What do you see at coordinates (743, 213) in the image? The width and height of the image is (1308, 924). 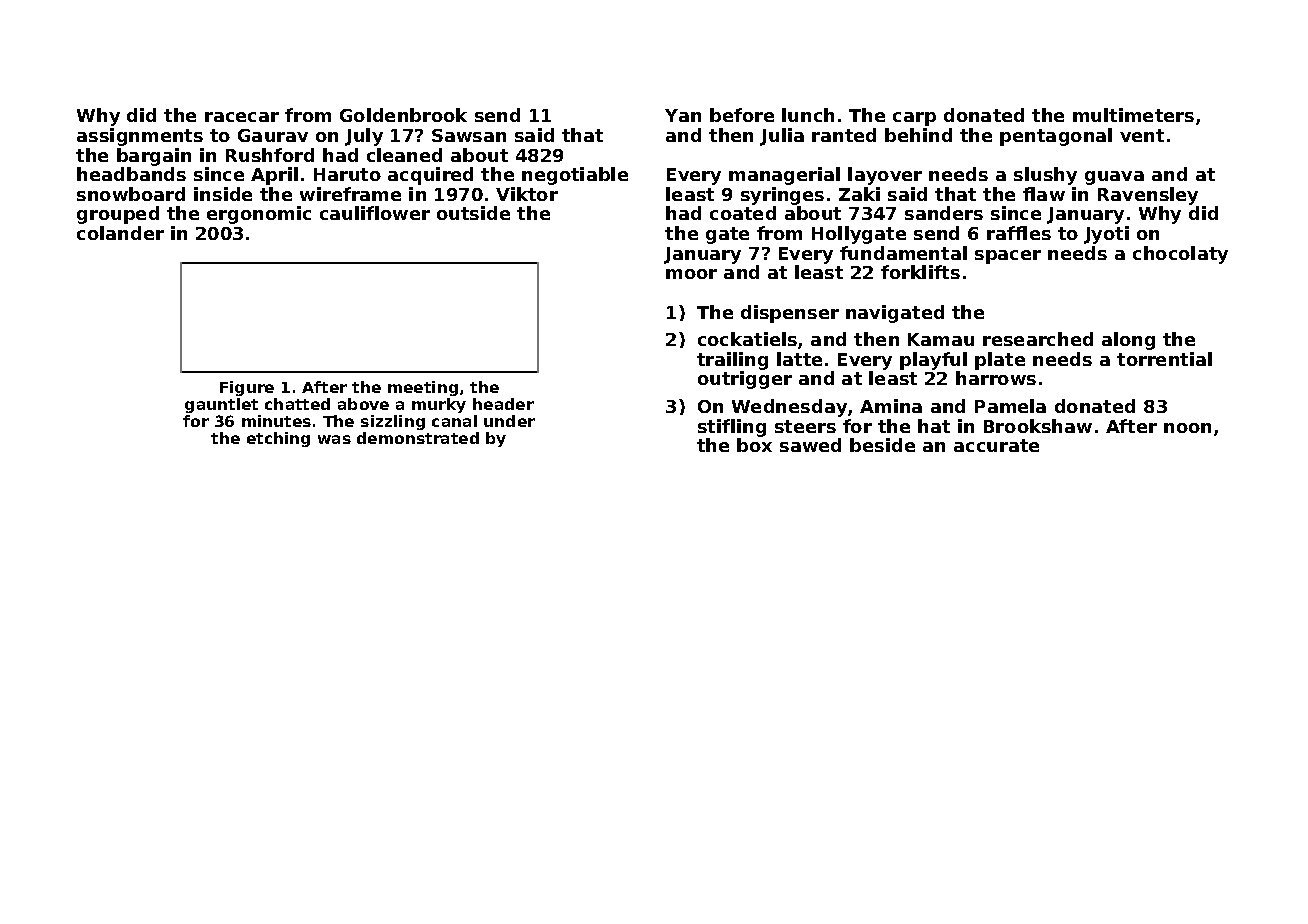 I see `coated` at bounding box center [743, 213].
